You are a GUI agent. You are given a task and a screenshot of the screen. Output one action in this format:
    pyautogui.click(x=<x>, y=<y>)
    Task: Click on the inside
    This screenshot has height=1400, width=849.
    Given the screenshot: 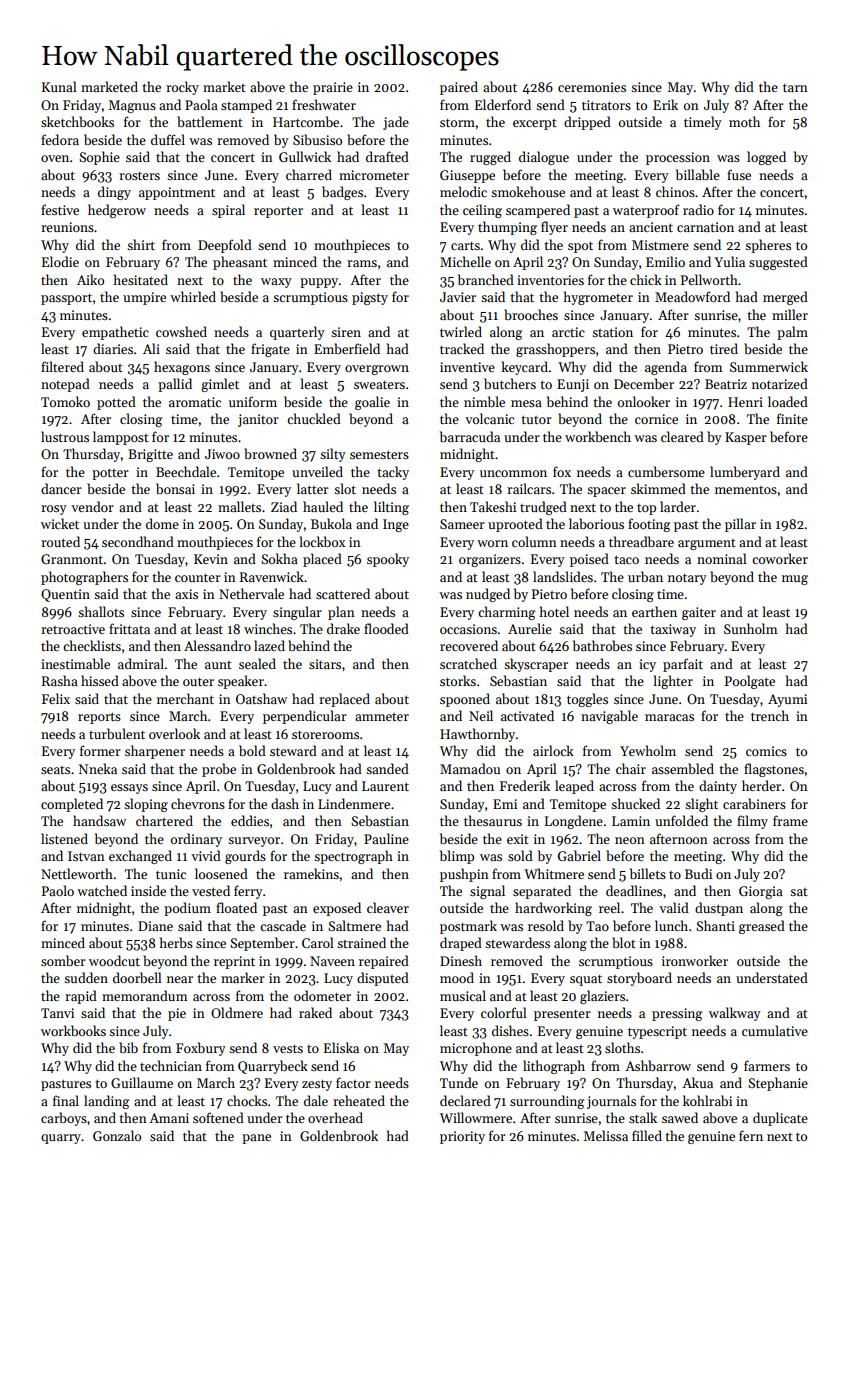 What is the action you would take?
    pyautogui.click(x=148, y=890)
